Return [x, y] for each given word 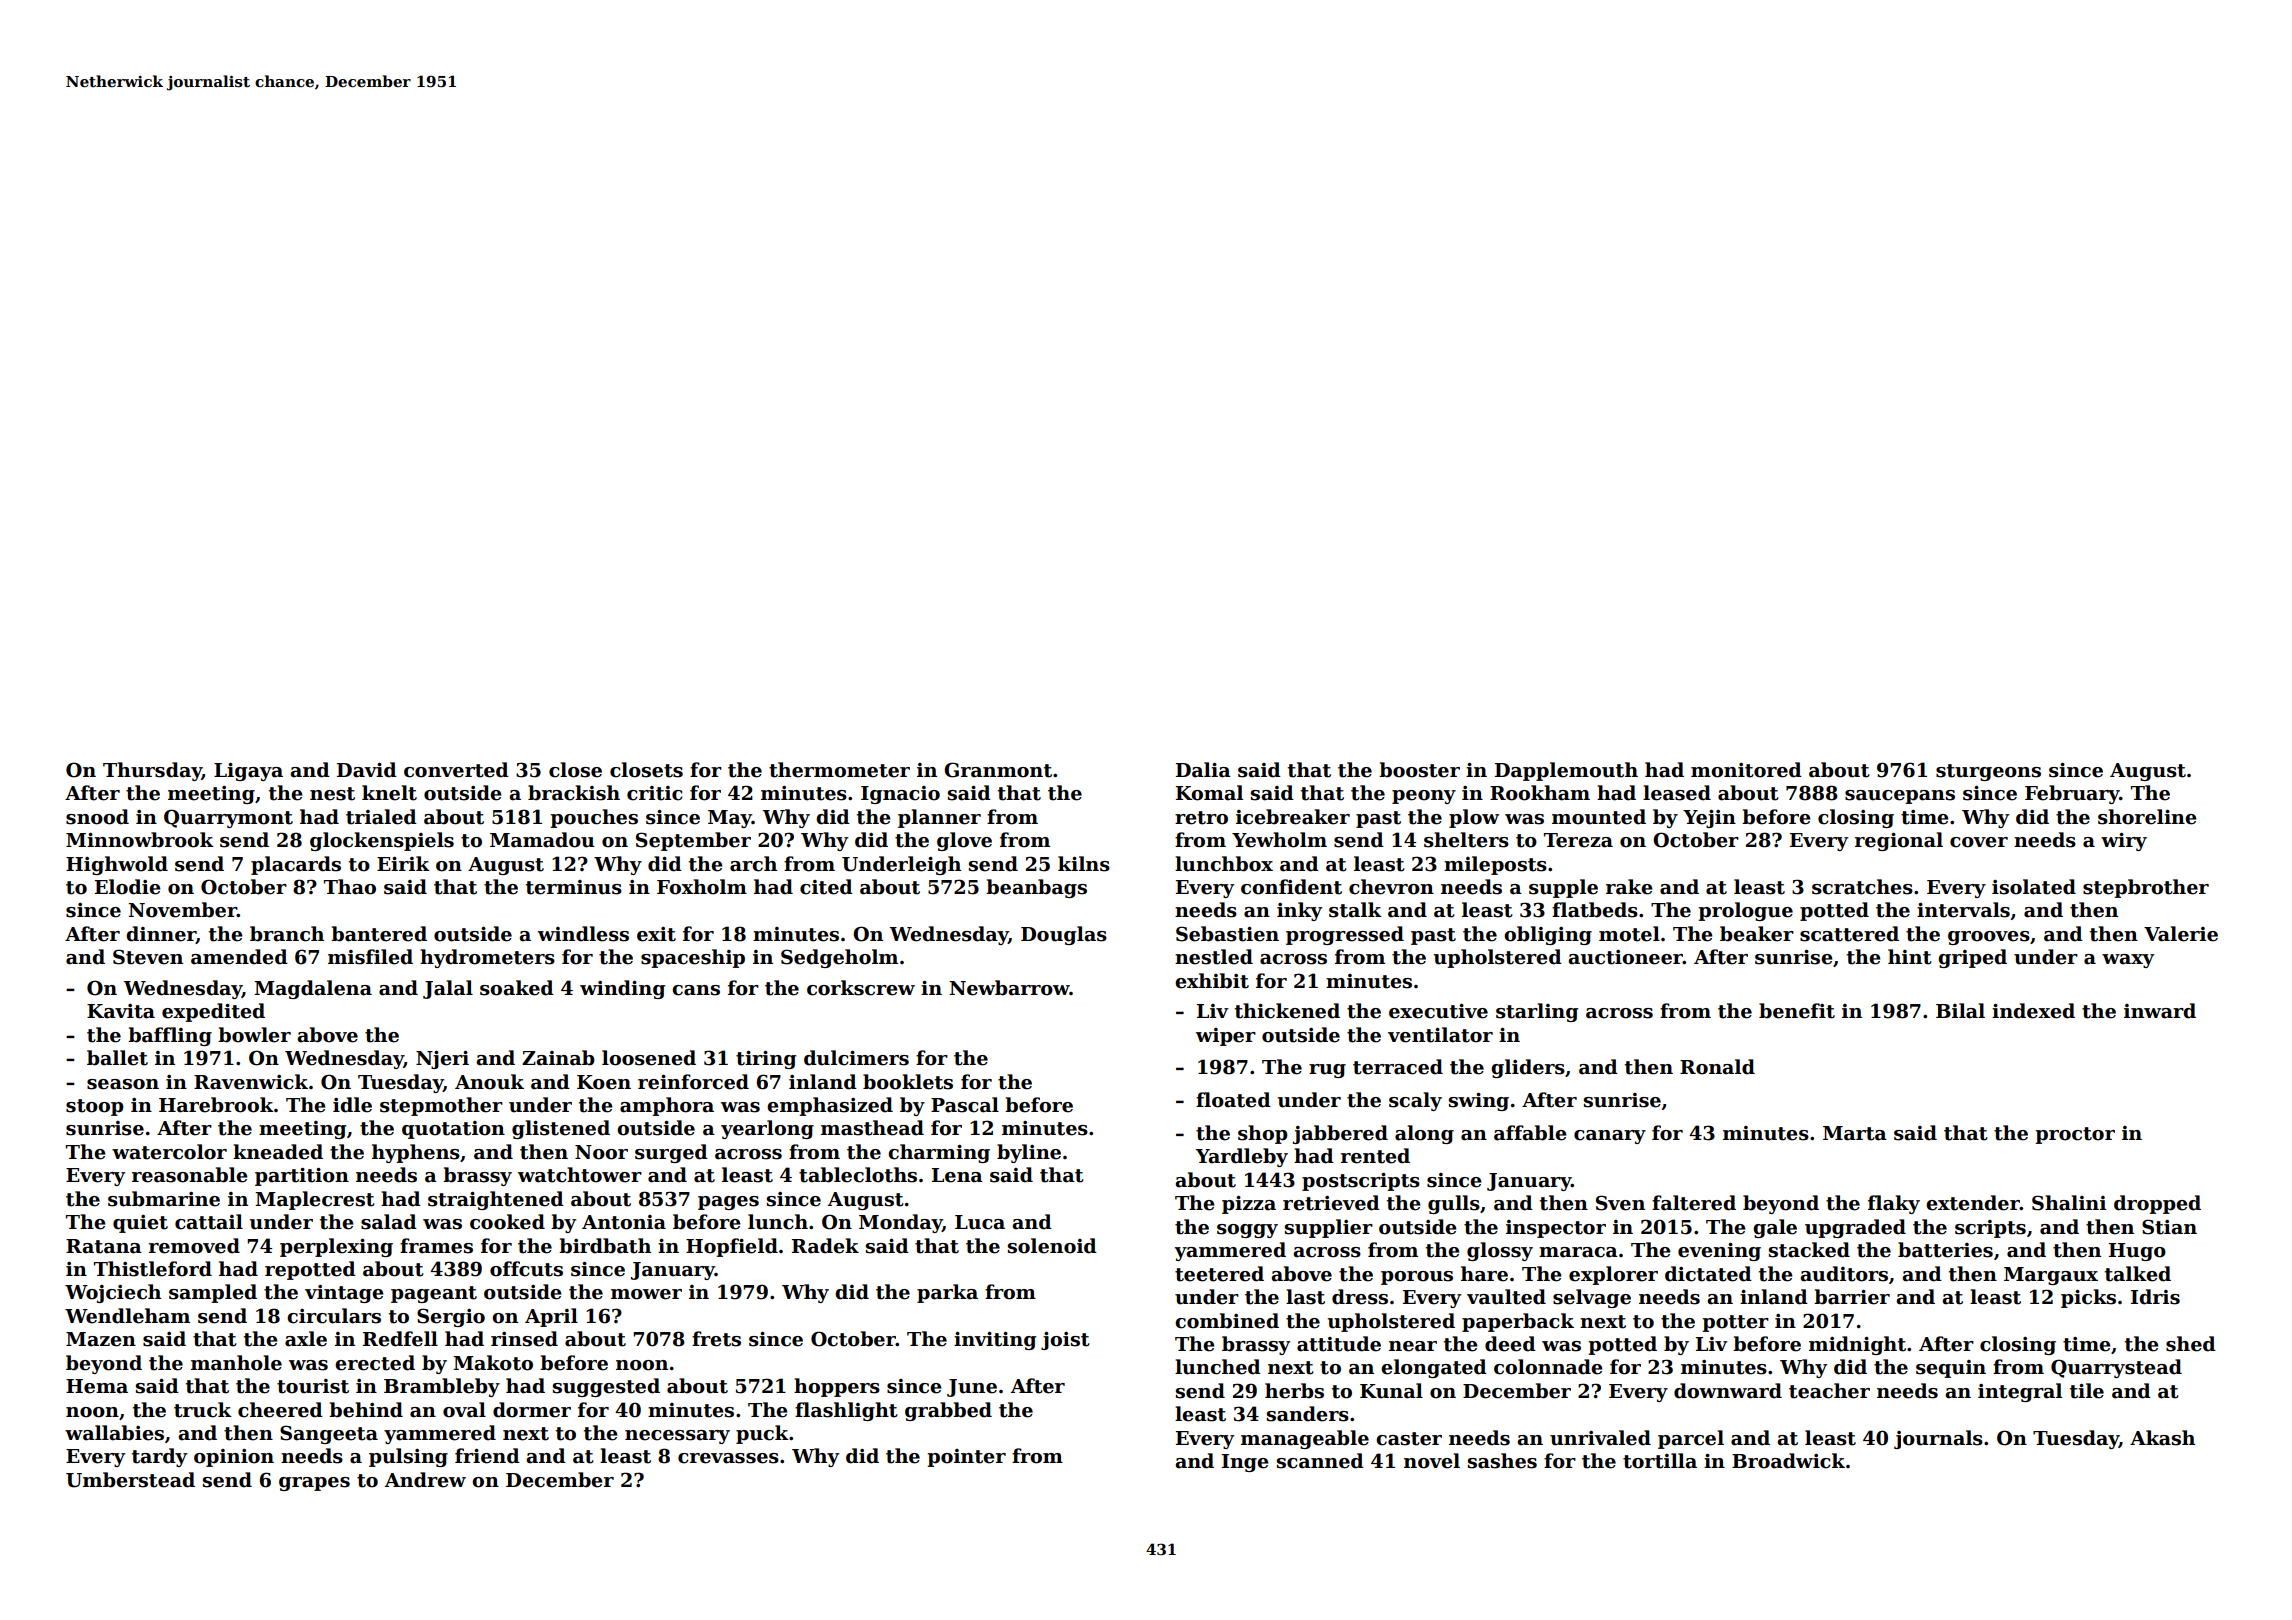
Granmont [998, 770]
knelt [389, 793]
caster [1409, 1439]
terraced [1398, 1067]
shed [2191, 1344]
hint [1910, 957]
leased [1677, 793]
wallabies [114, 1433]
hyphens [416, 1153]
